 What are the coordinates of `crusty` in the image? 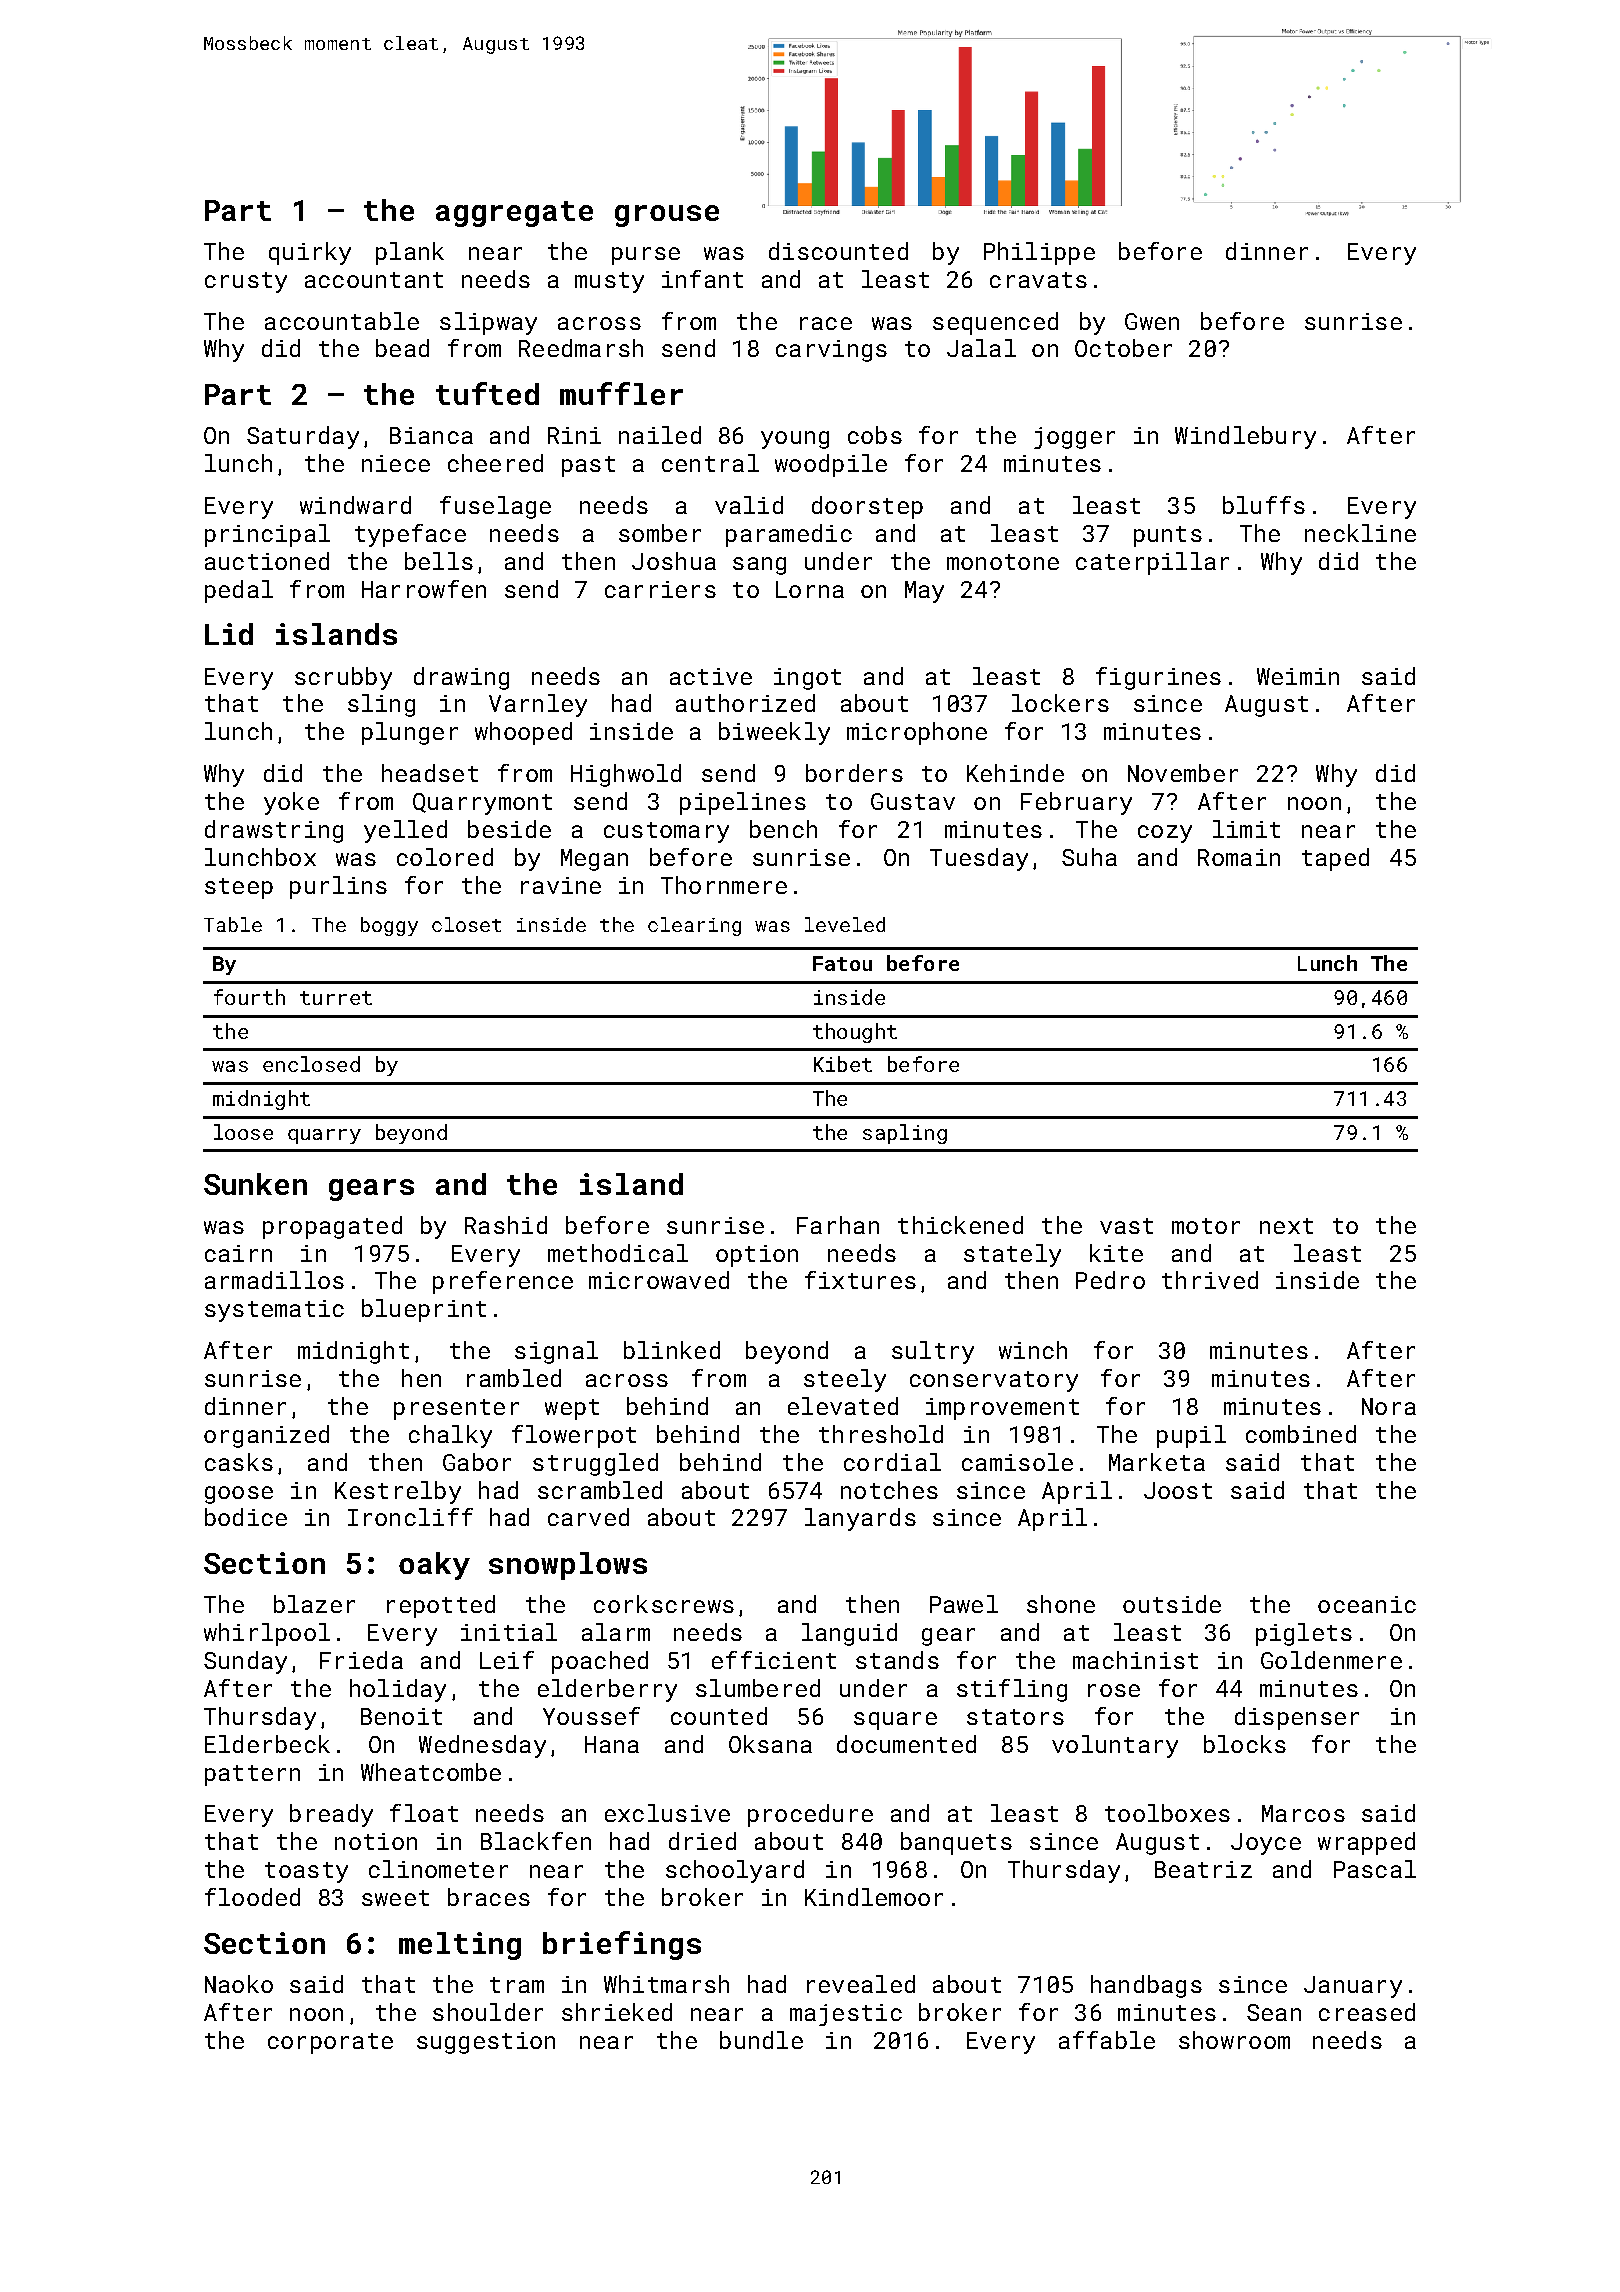 It's located at (246, 282).
